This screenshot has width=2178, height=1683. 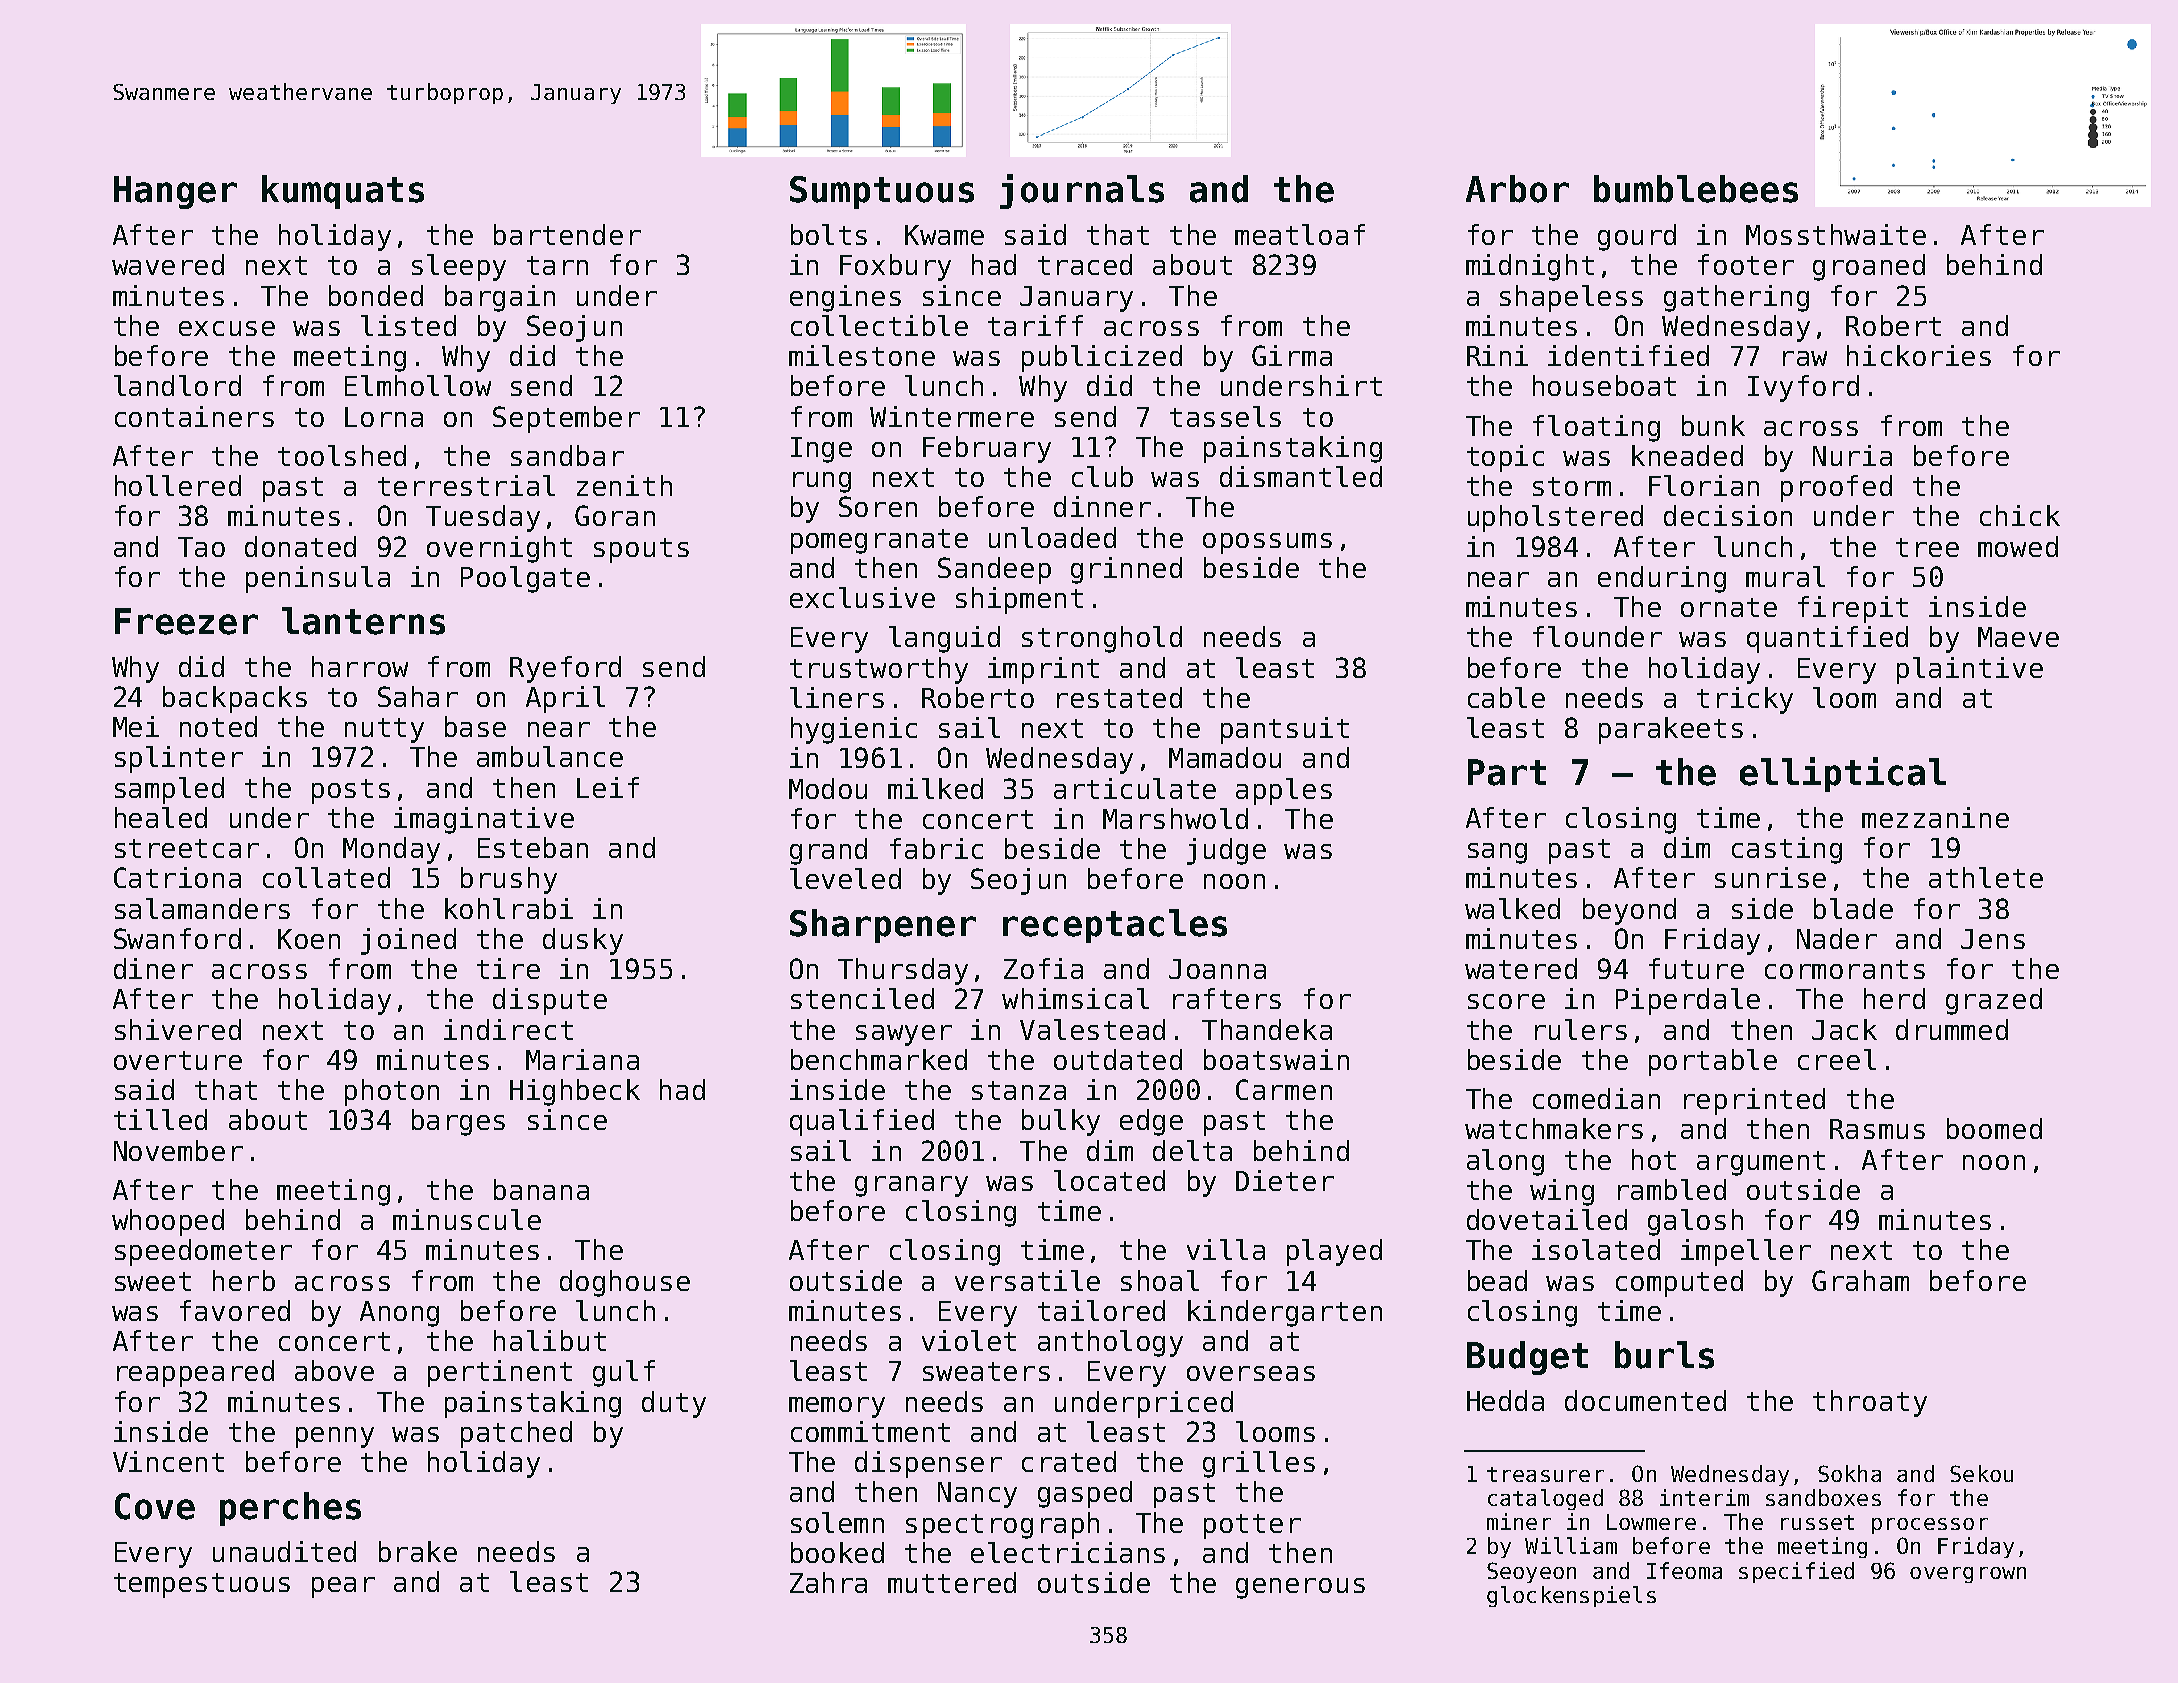 I want to click on Sumptuous, so click(x=882, y=192).
